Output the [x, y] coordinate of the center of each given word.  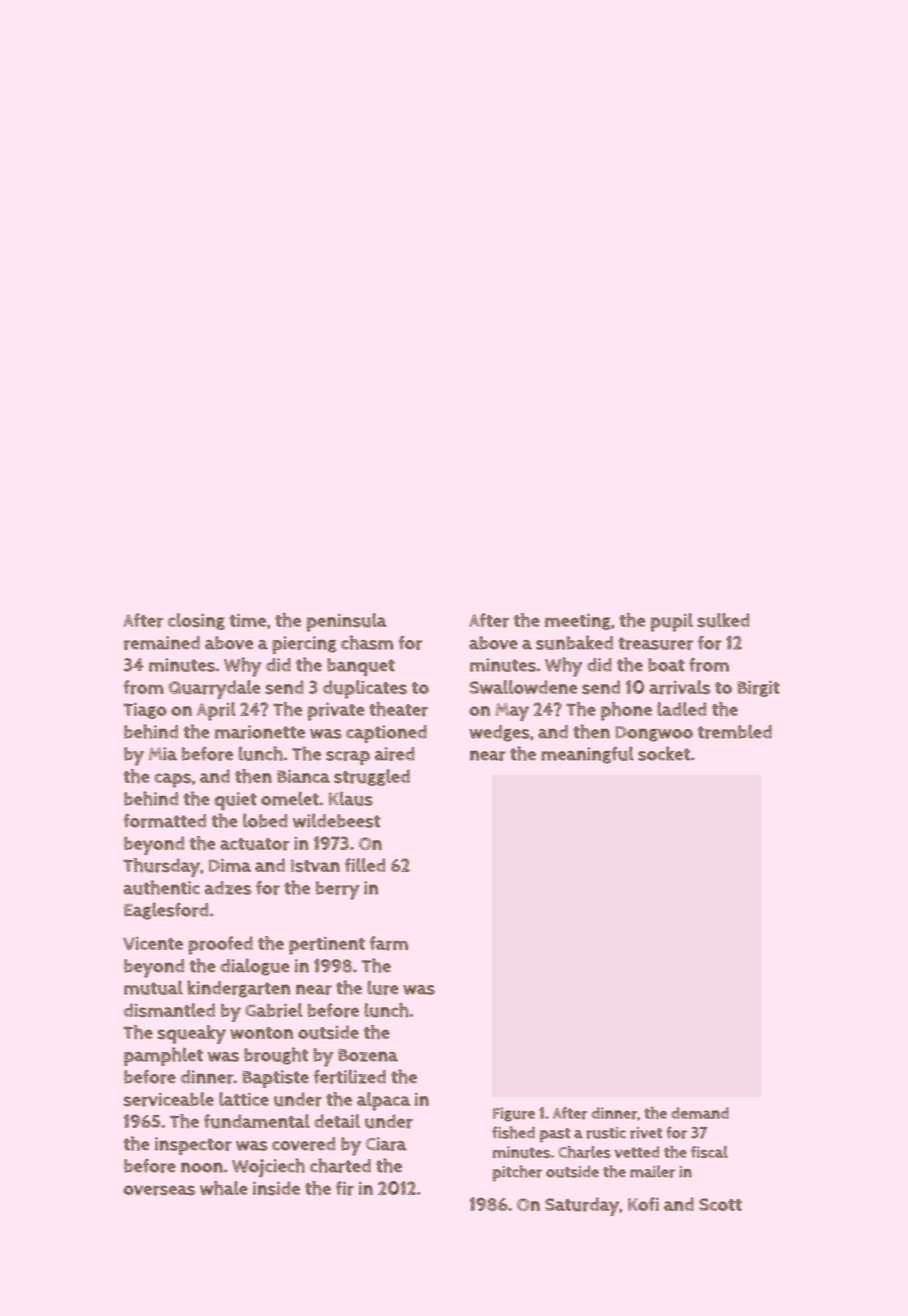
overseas [159, 1190]
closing [196, 621]
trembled [735, 731]
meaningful [587, 755]
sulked [723, 620]
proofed [220, 945]
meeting [578, 621]
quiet [235, 801]
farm [389, 943]
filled [365, 865]
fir [345, 1188]
